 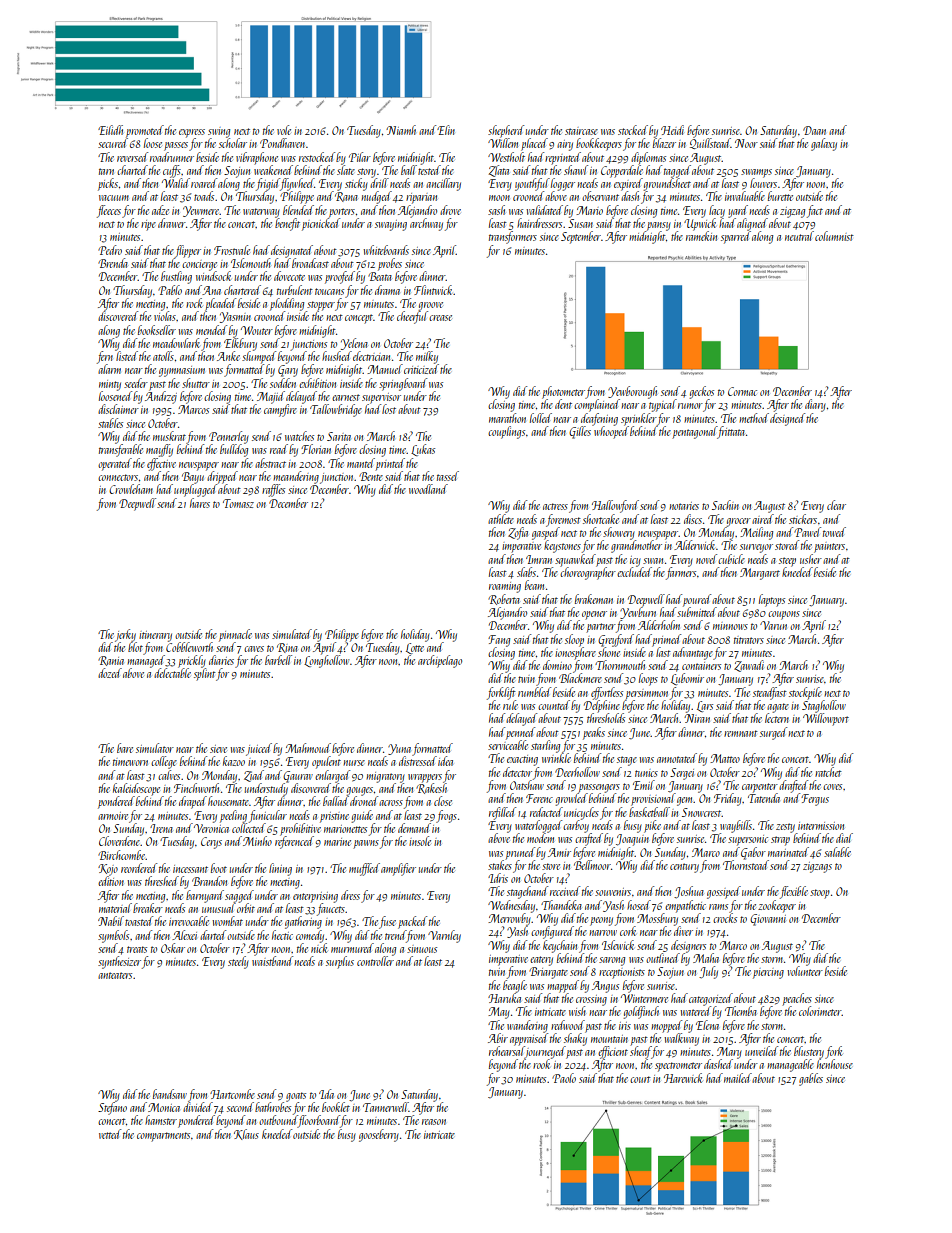 I want to click on Stefano, so click(x=112, y=1108).
